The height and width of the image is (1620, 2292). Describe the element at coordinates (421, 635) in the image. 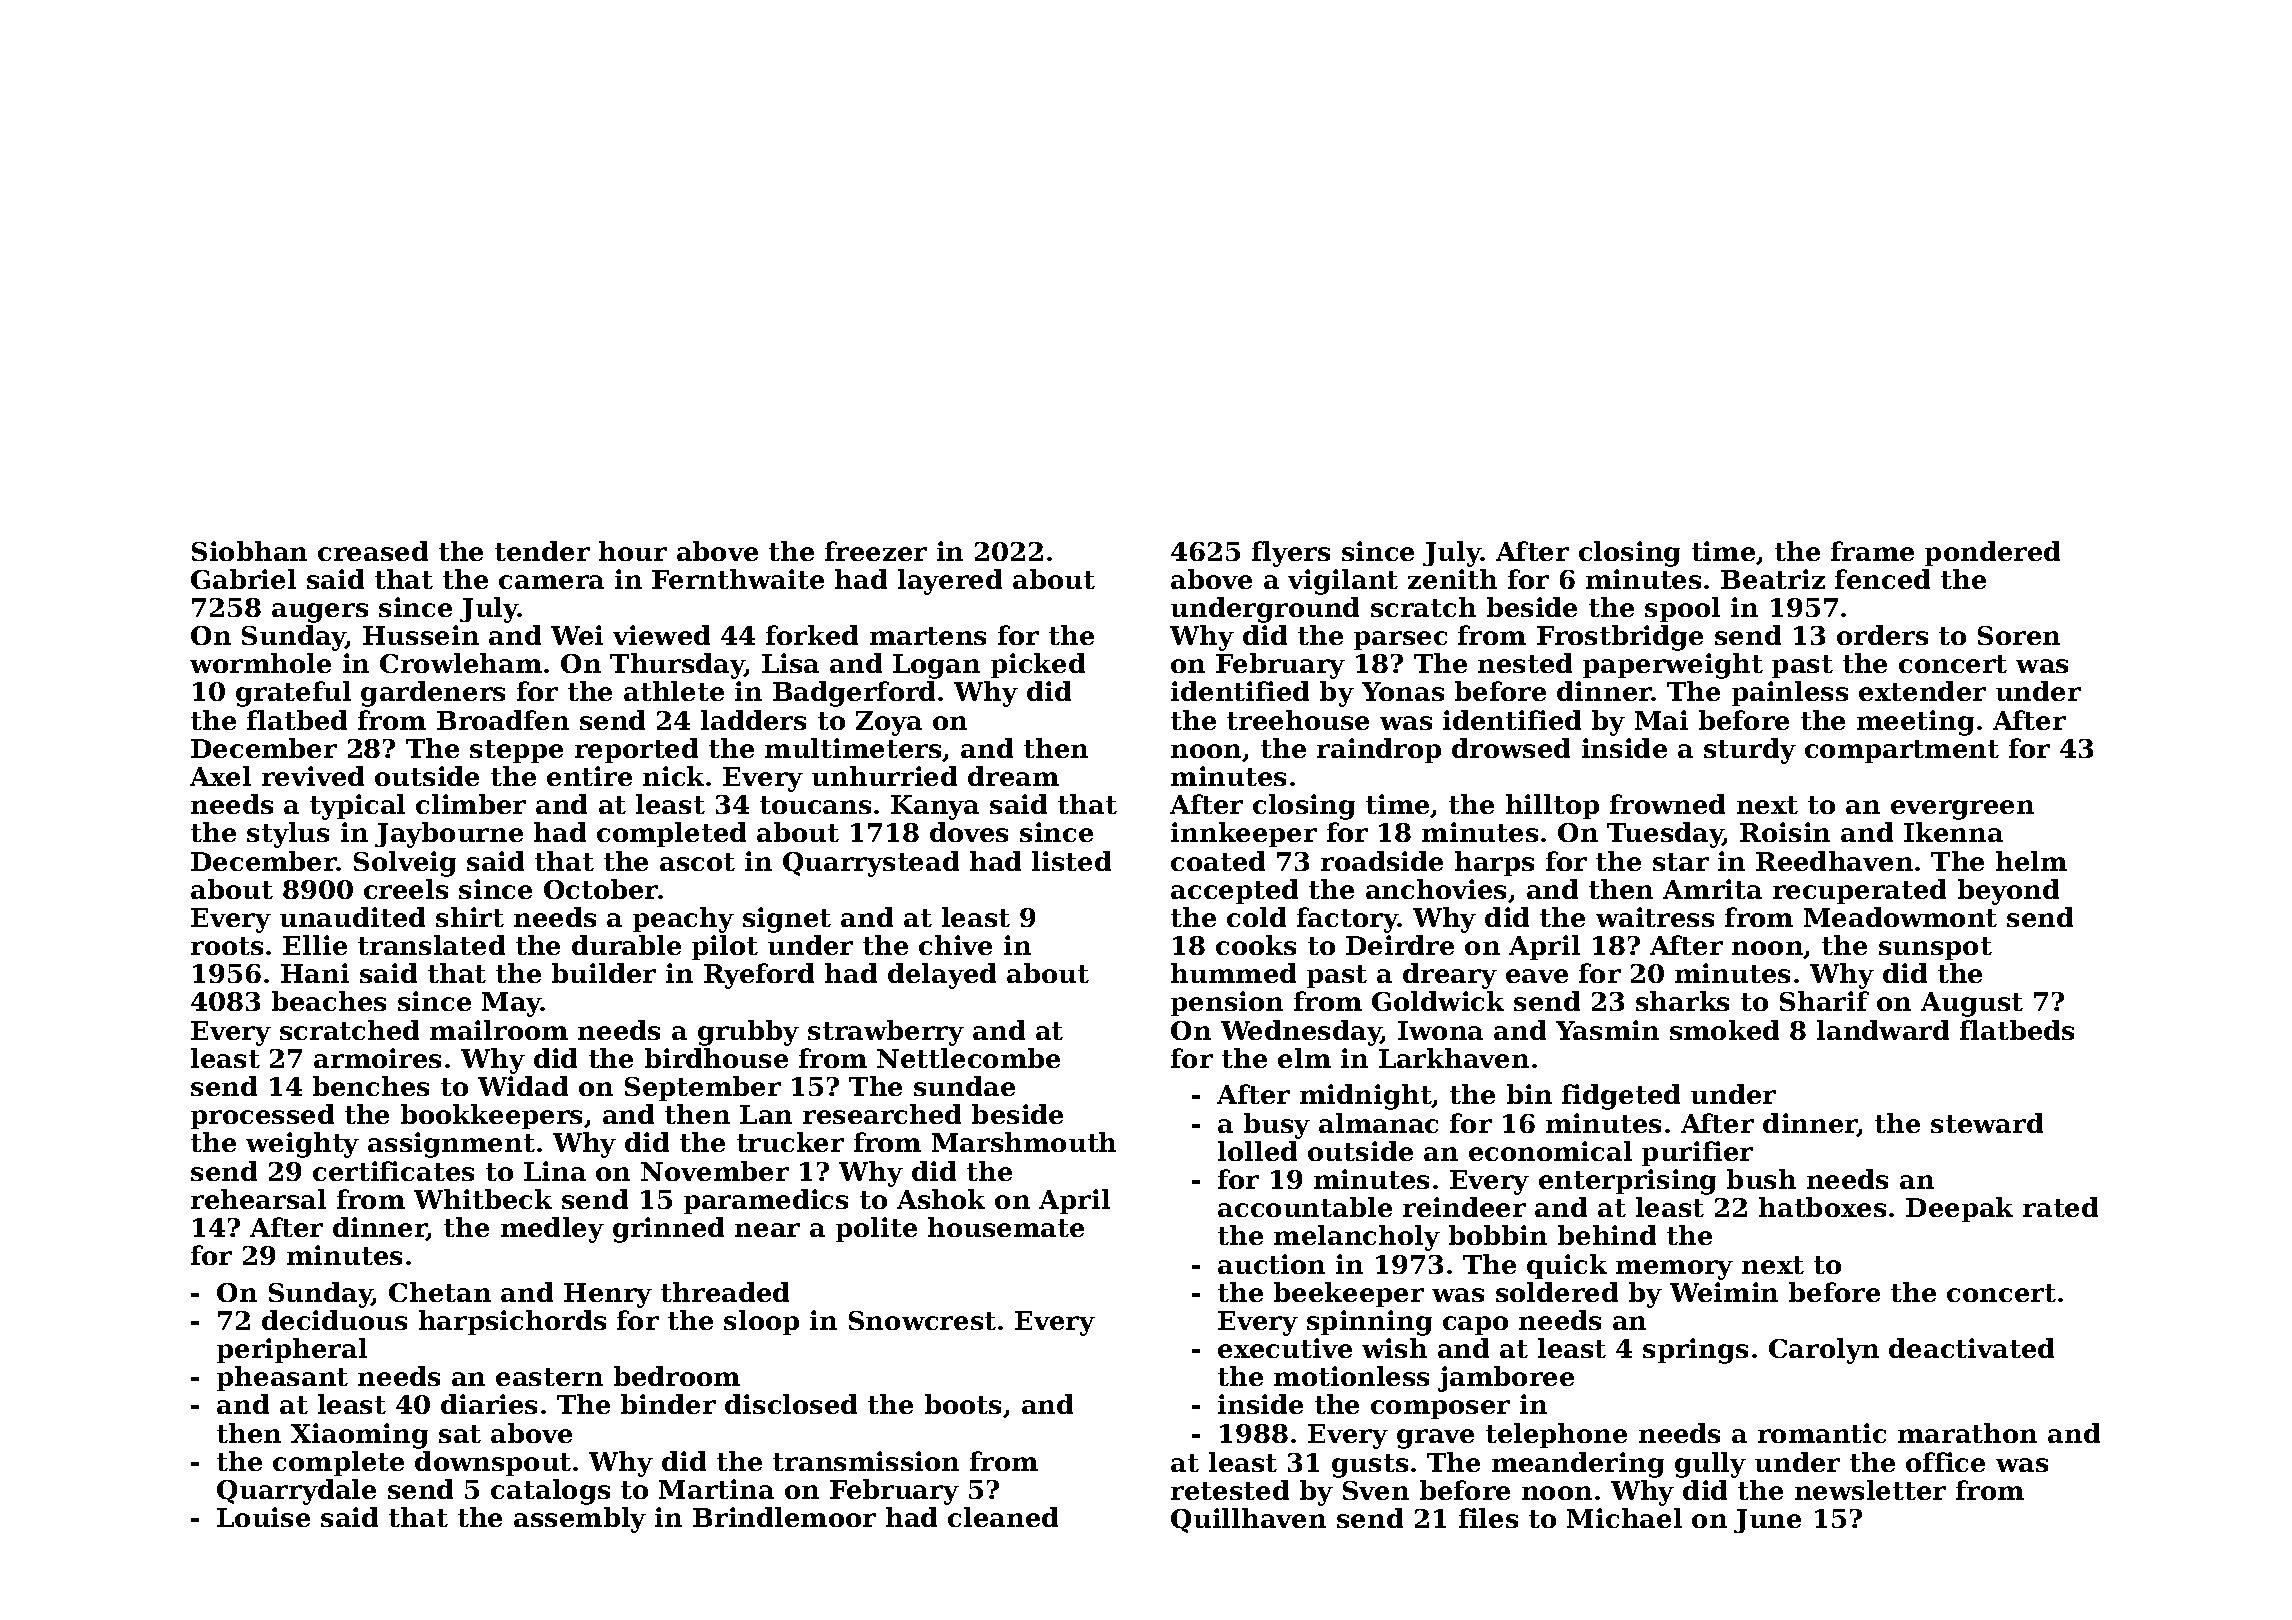

I see `Hussein` at that location.
